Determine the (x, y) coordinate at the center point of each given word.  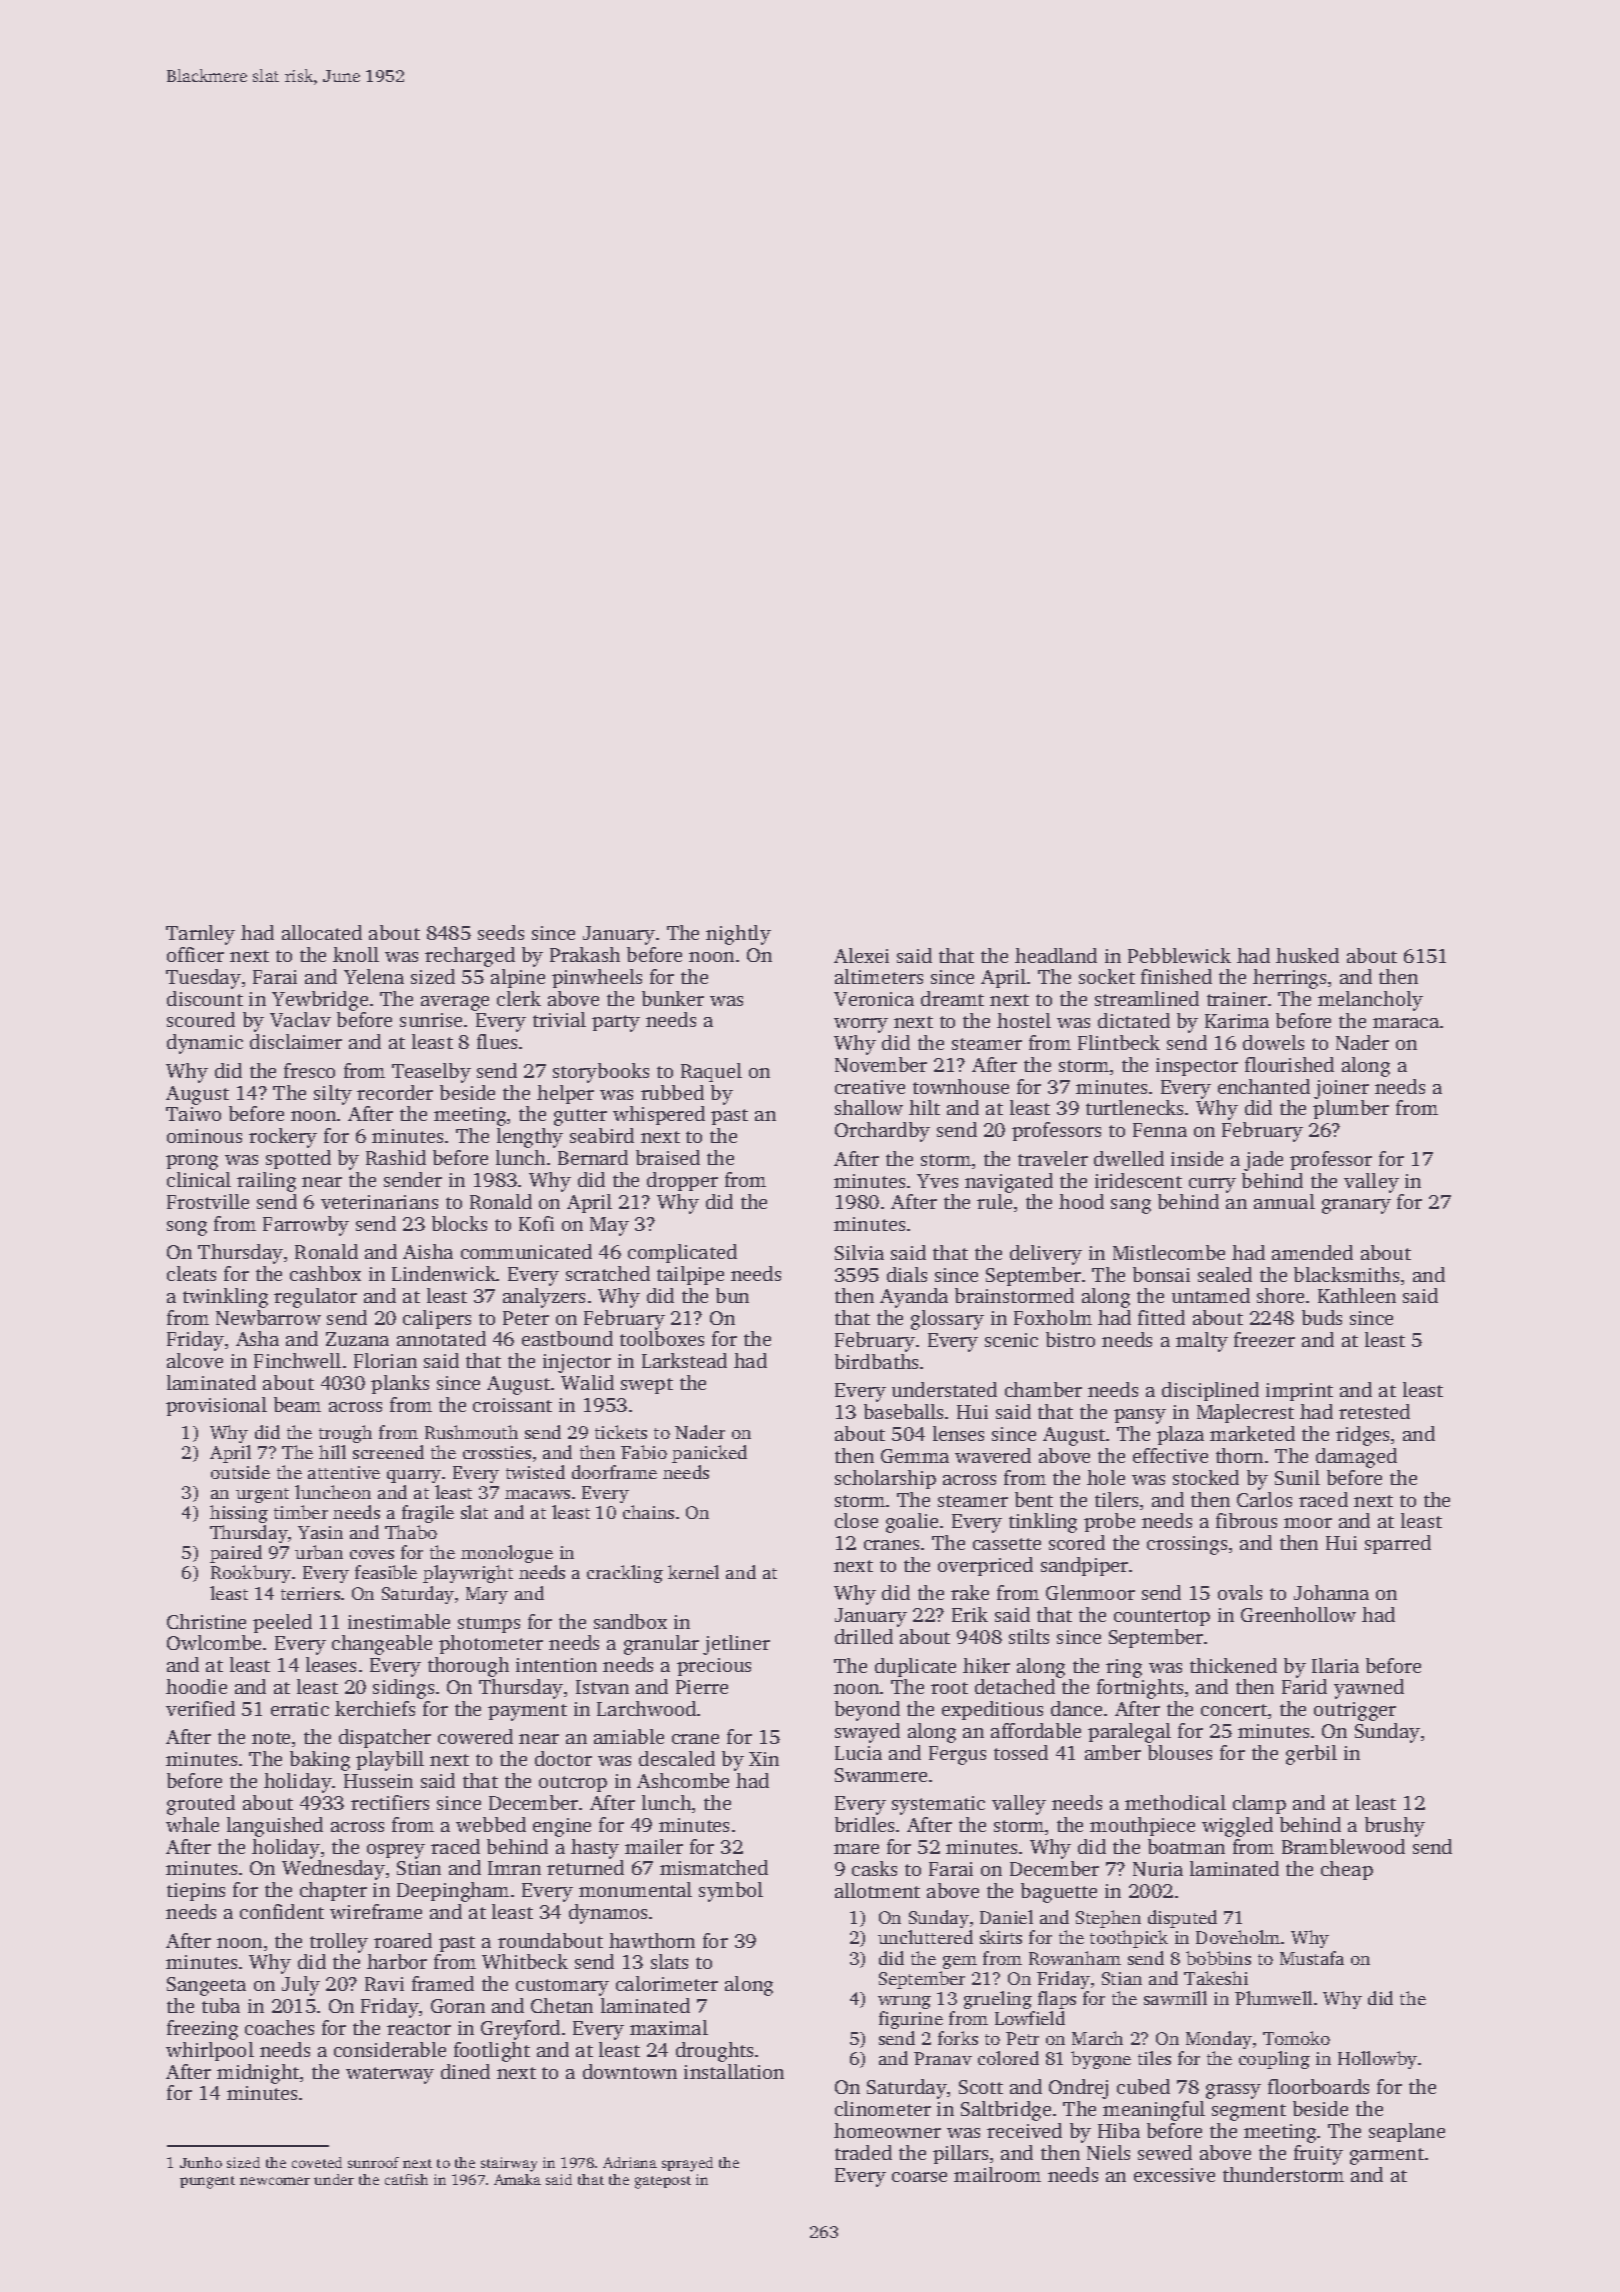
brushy (1395, 1827)
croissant (512, 1405)
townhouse (961, 1086)
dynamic (205, 1044)
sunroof (373, 2162)
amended (1312, 1252)
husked (1307, 955)
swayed (867, 1733)
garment (1387, 2156)
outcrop (573, 1784)
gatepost (663, 2182)
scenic (1011, 1340)
